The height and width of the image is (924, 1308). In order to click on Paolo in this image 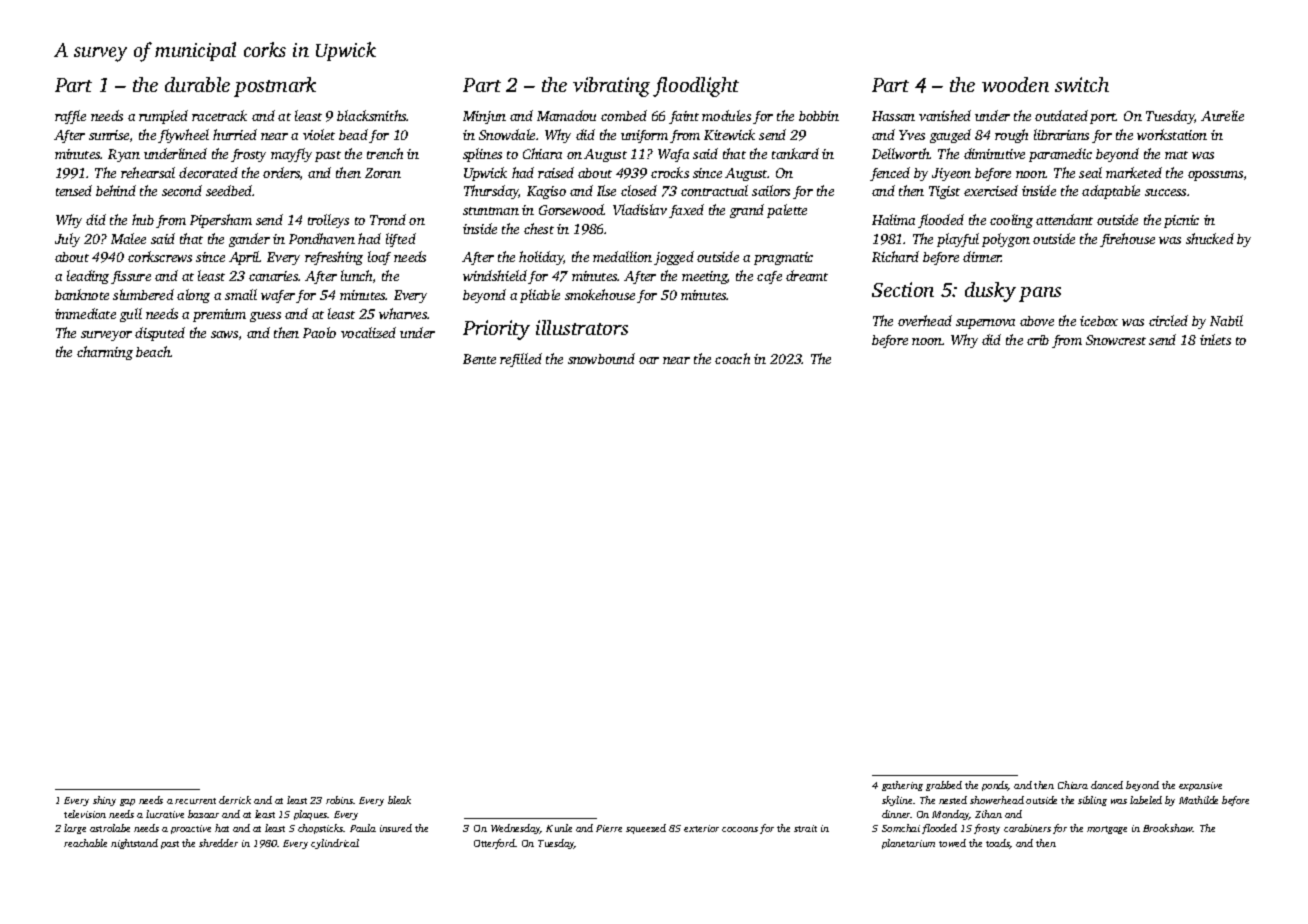, I will do `click(319, 332)`.
